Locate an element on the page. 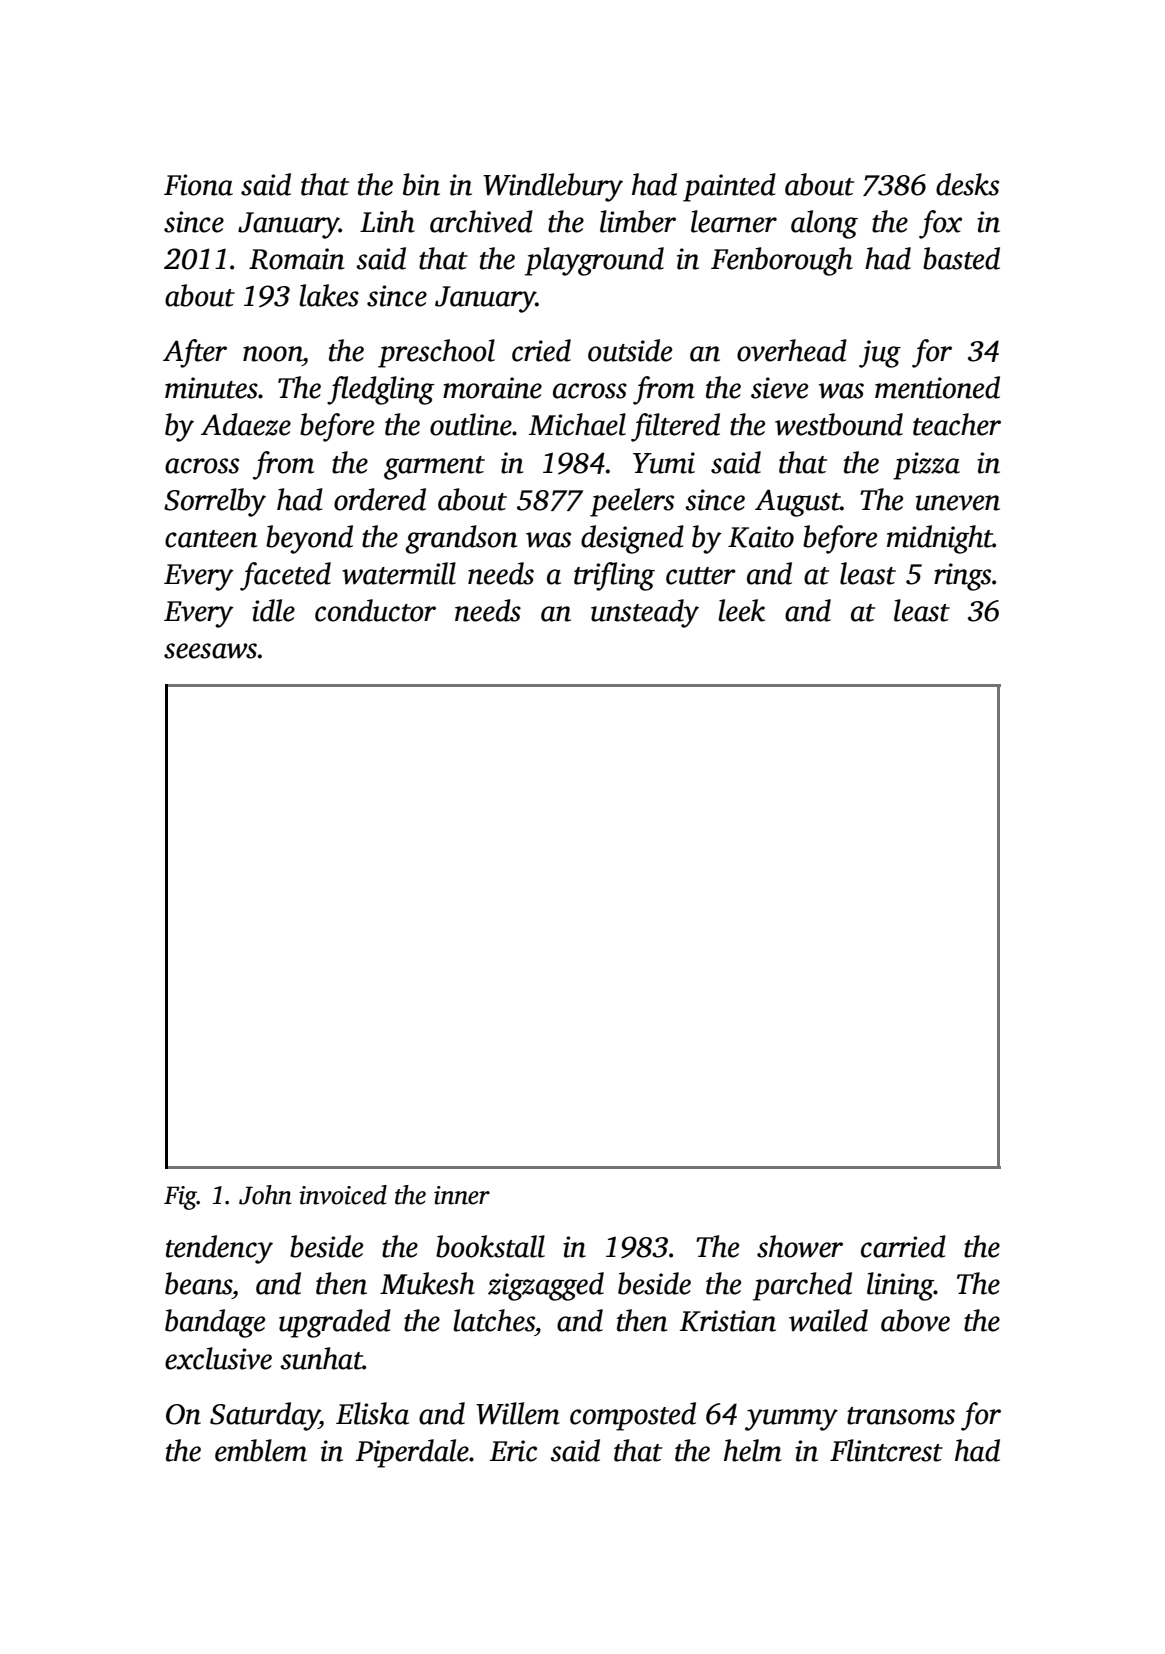 The image size is (1165, 1654). carried is located at coordinates (903, 1246).
